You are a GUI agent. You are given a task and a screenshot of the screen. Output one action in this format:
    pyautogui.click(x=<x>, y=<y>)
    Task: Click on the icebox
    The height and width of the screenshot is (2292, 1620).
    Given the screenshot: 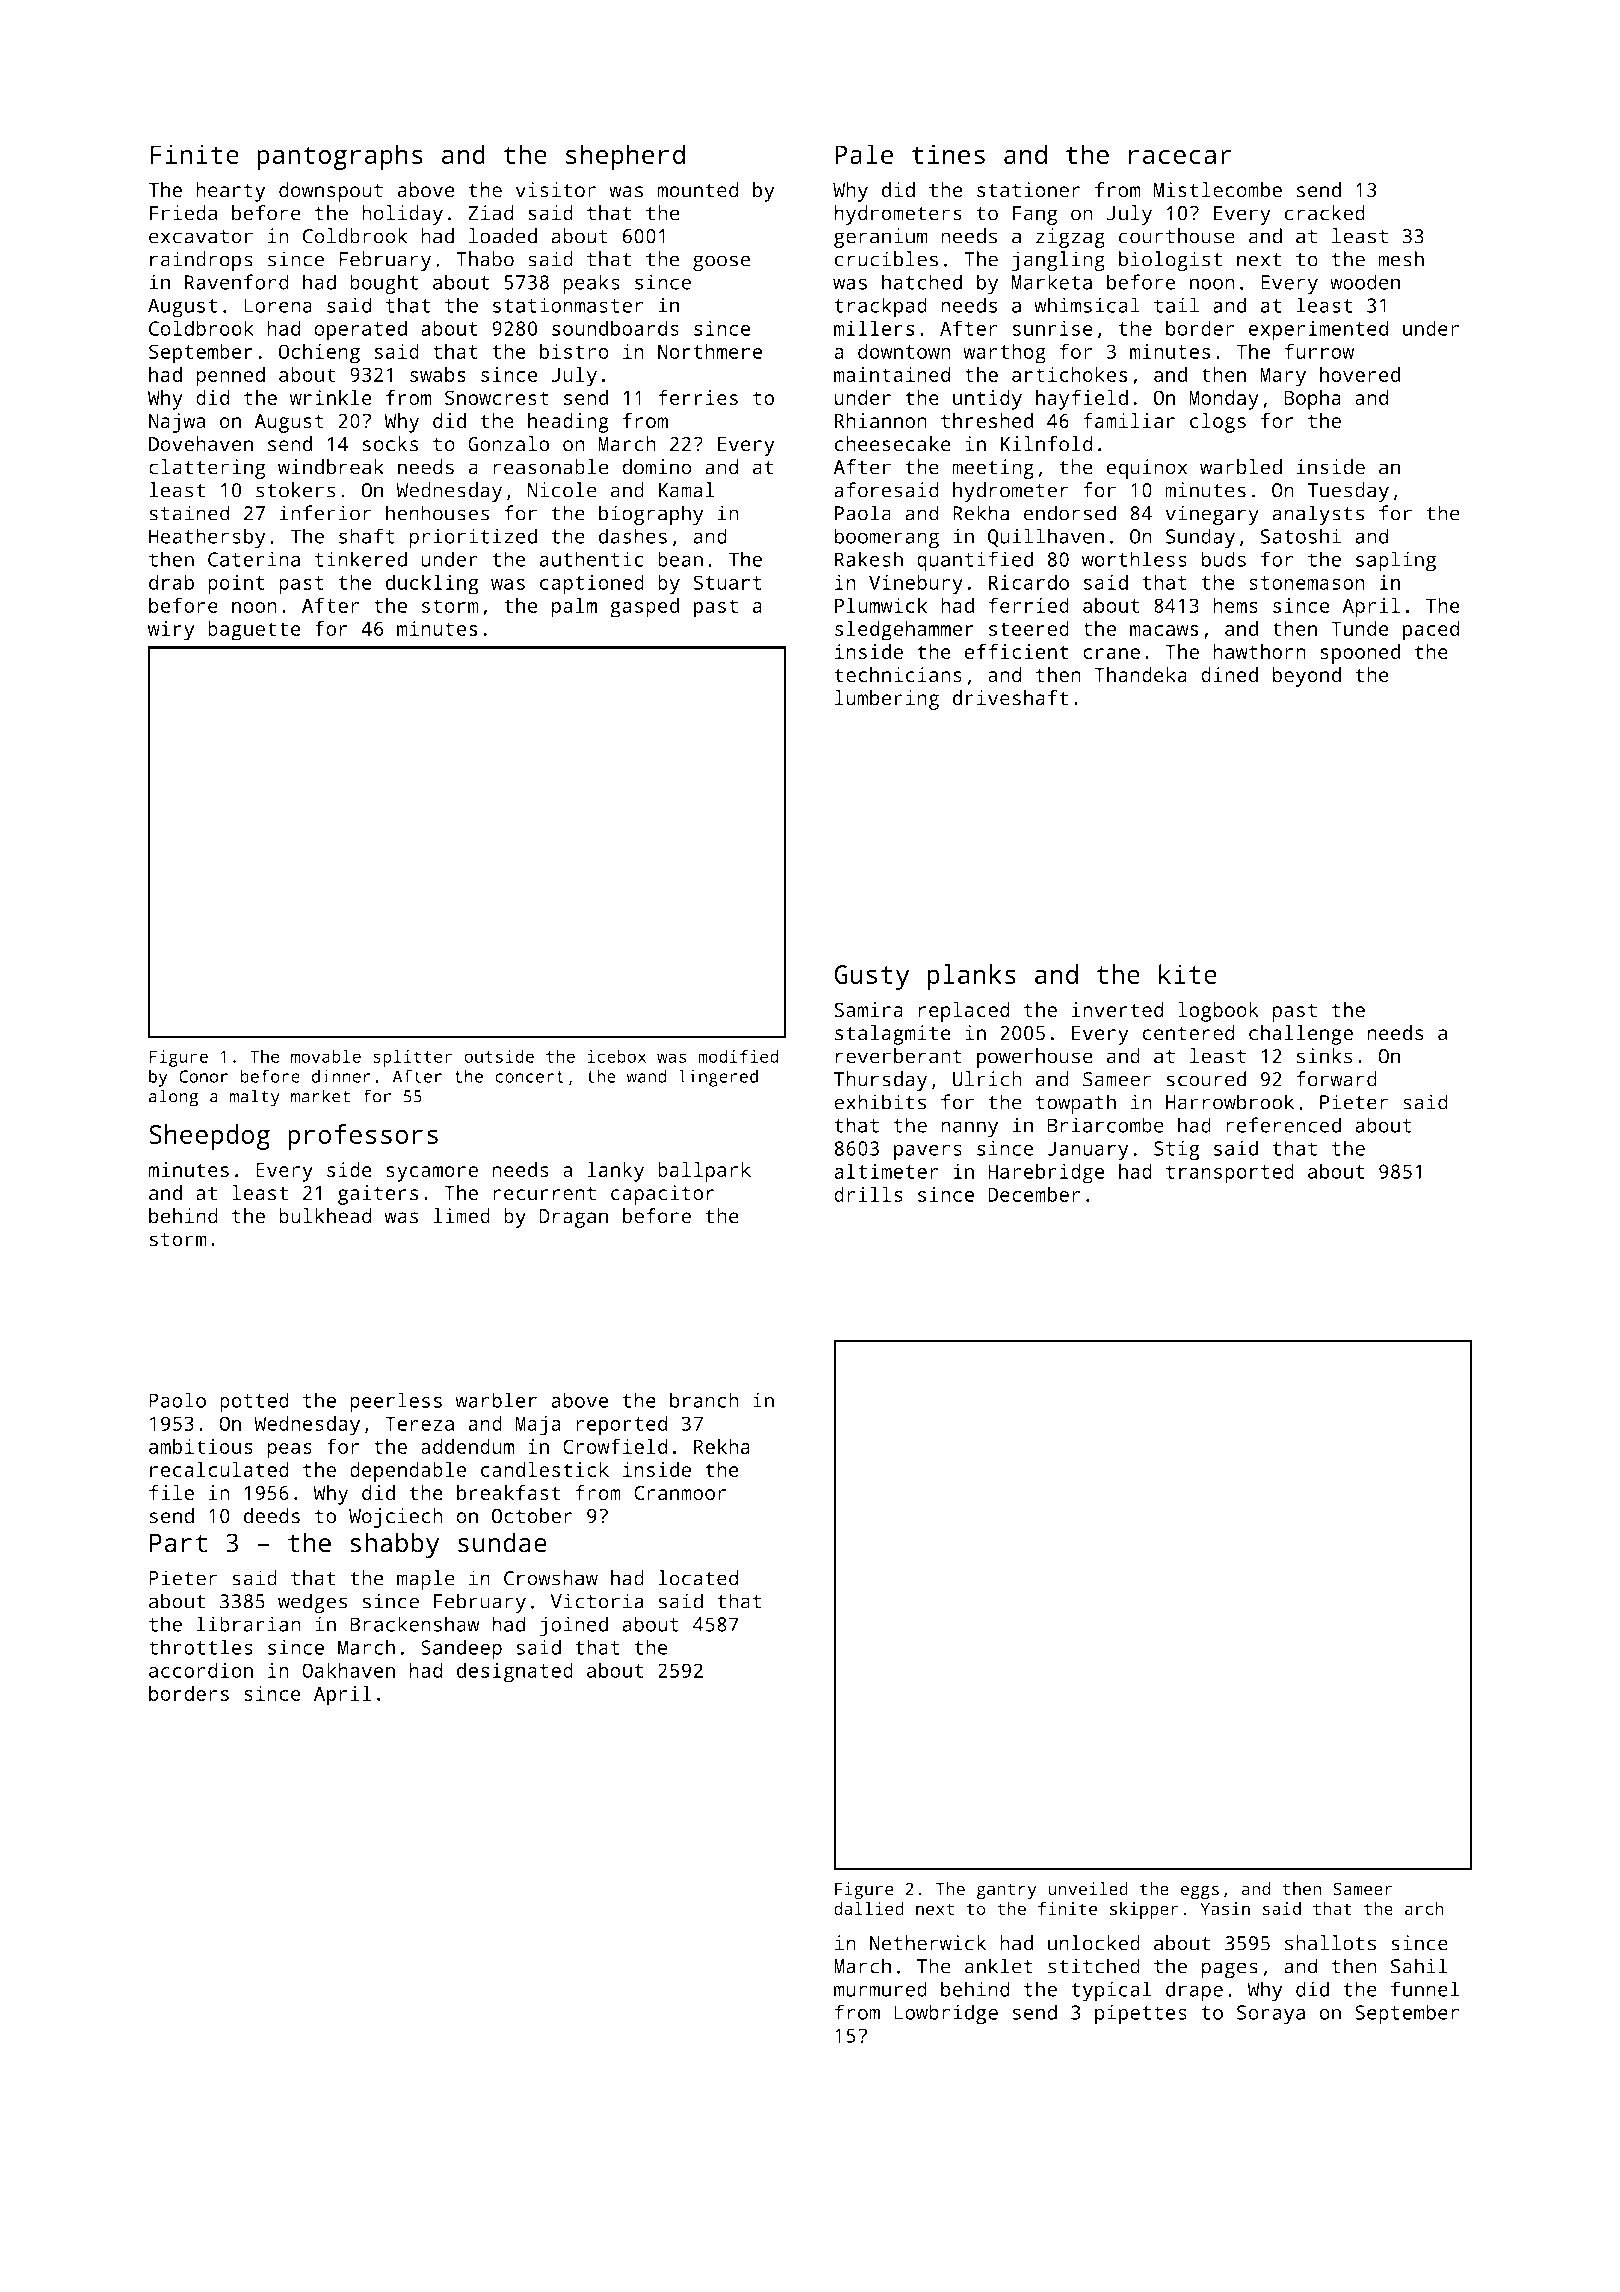 What is the action you would take?
    pyautogui.click(x=616, y=1056)
